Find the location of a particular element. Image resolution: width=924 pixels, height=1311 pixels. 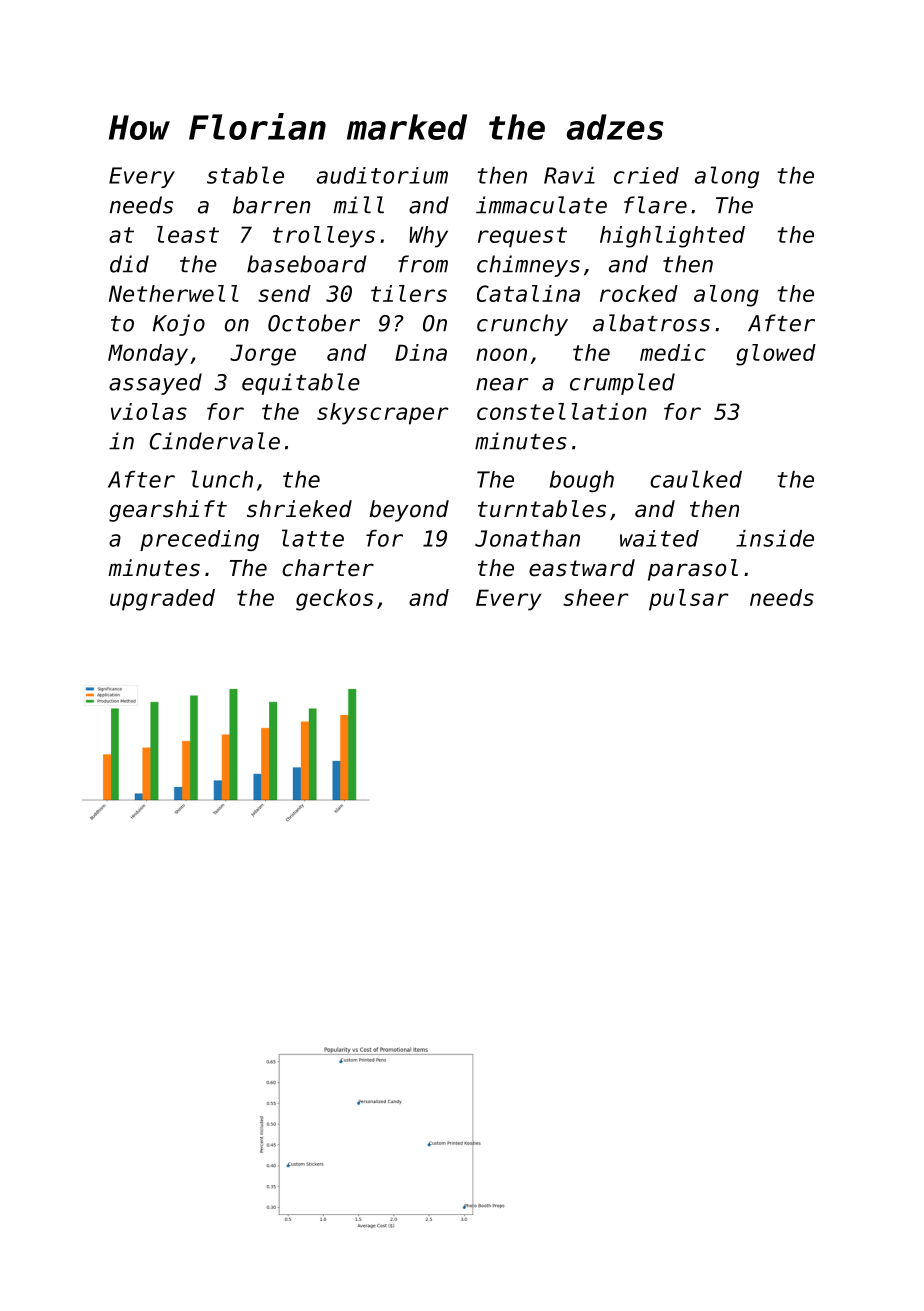

barren is located at coordinates (271, 205).
